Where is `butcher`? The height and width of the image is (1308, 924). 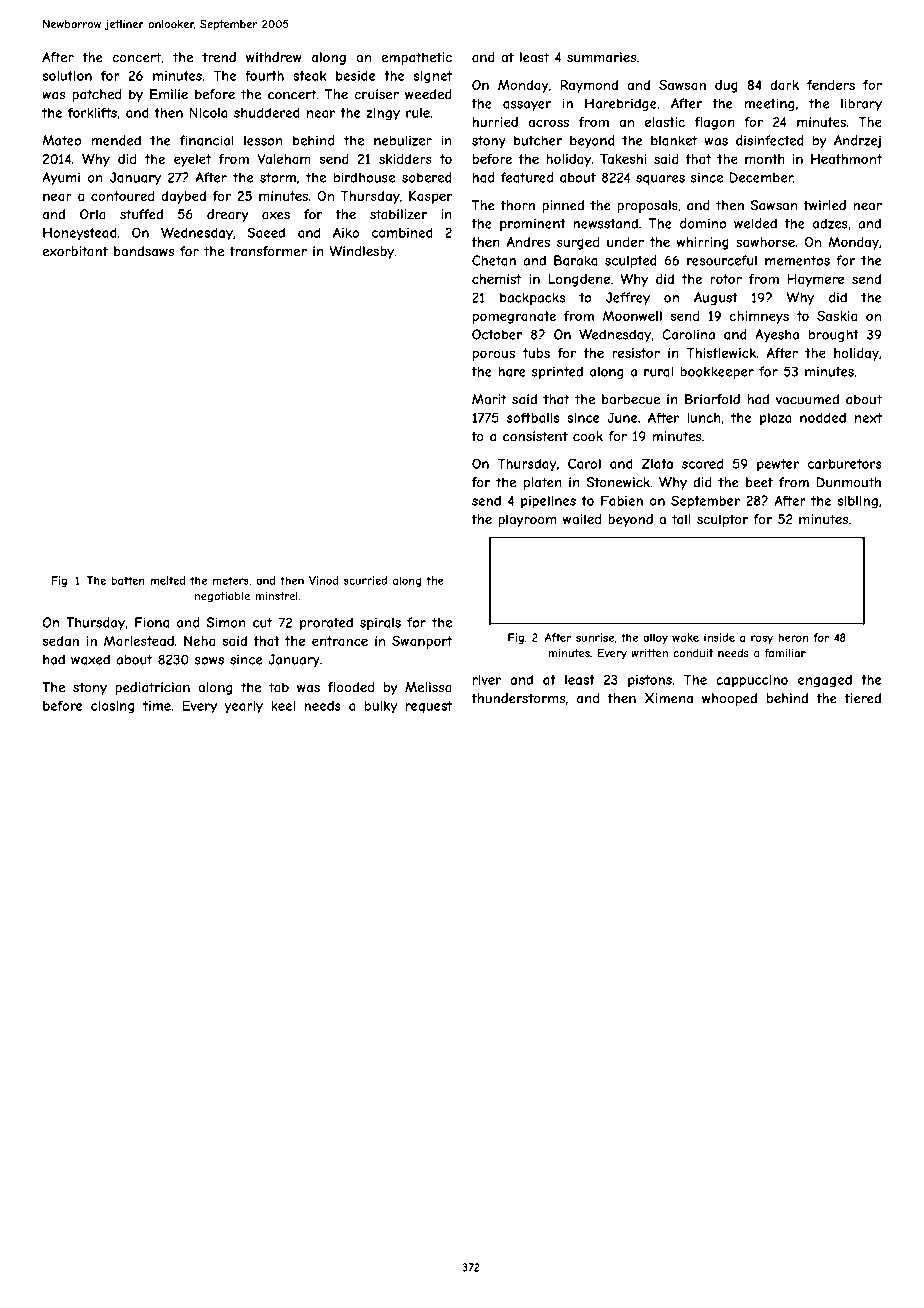 butcher is located at coordinates (538, 140).
